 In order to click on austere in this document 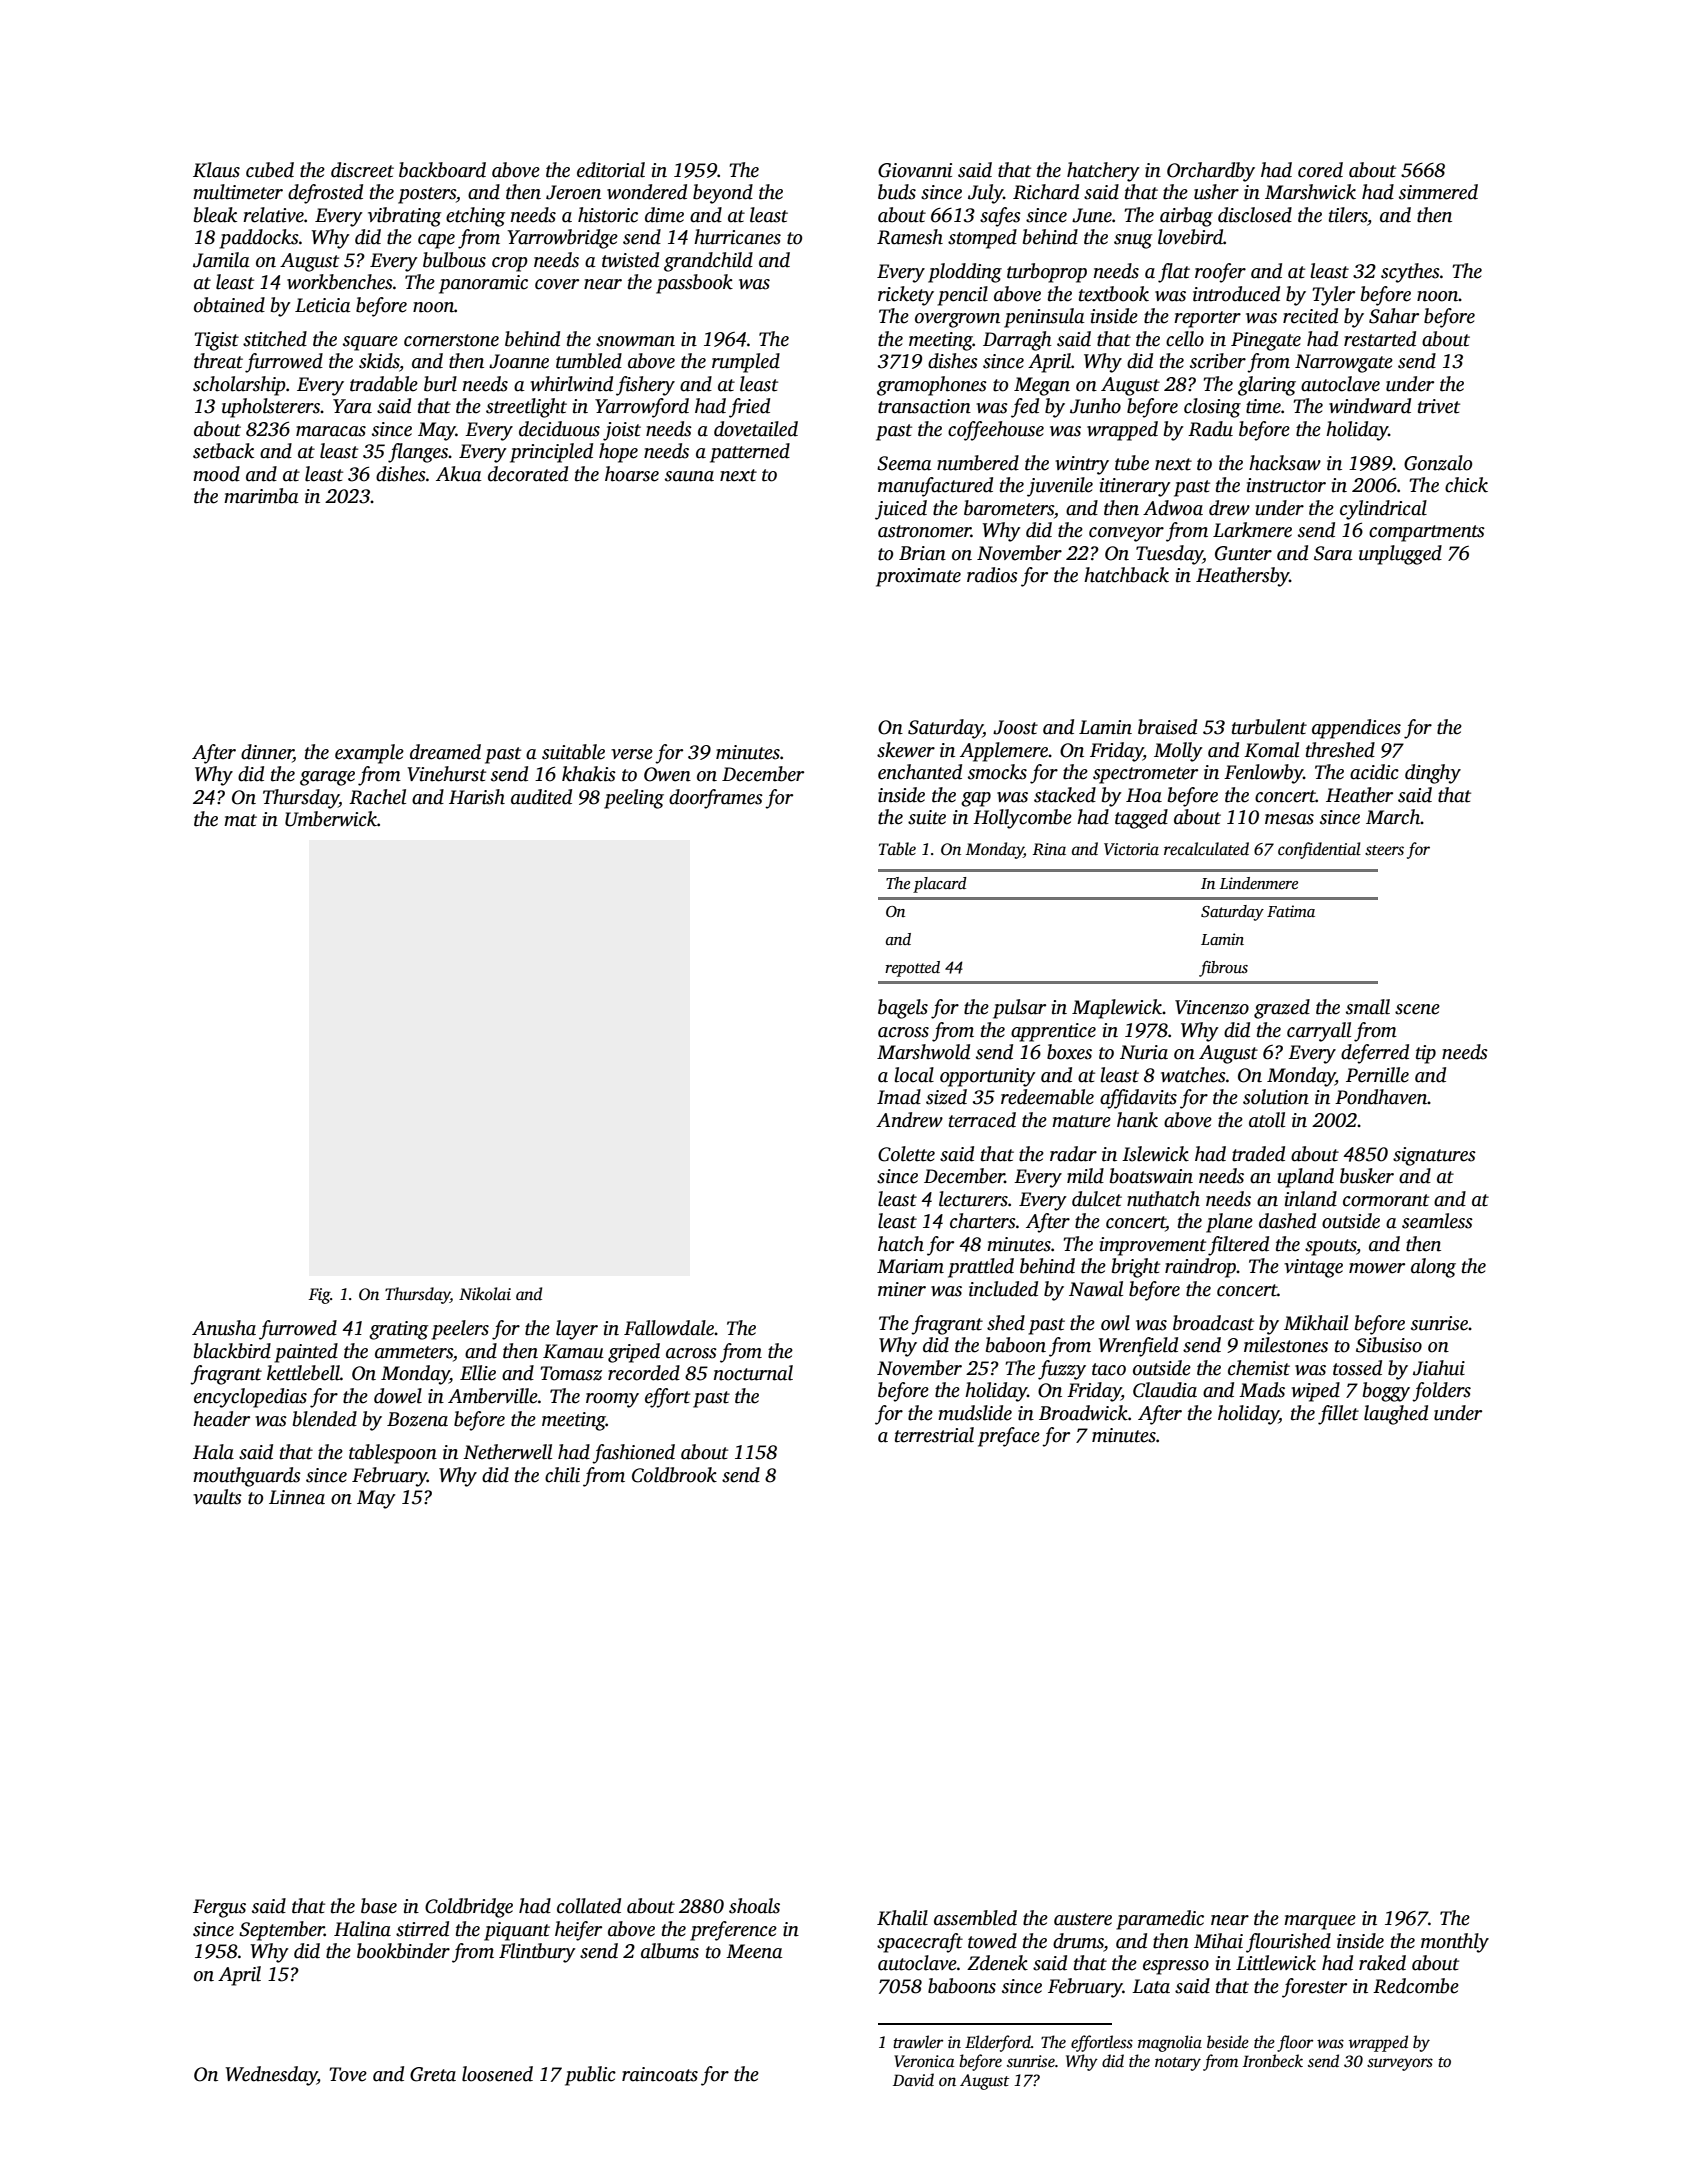, I will do `click(1083, 1919)`.
